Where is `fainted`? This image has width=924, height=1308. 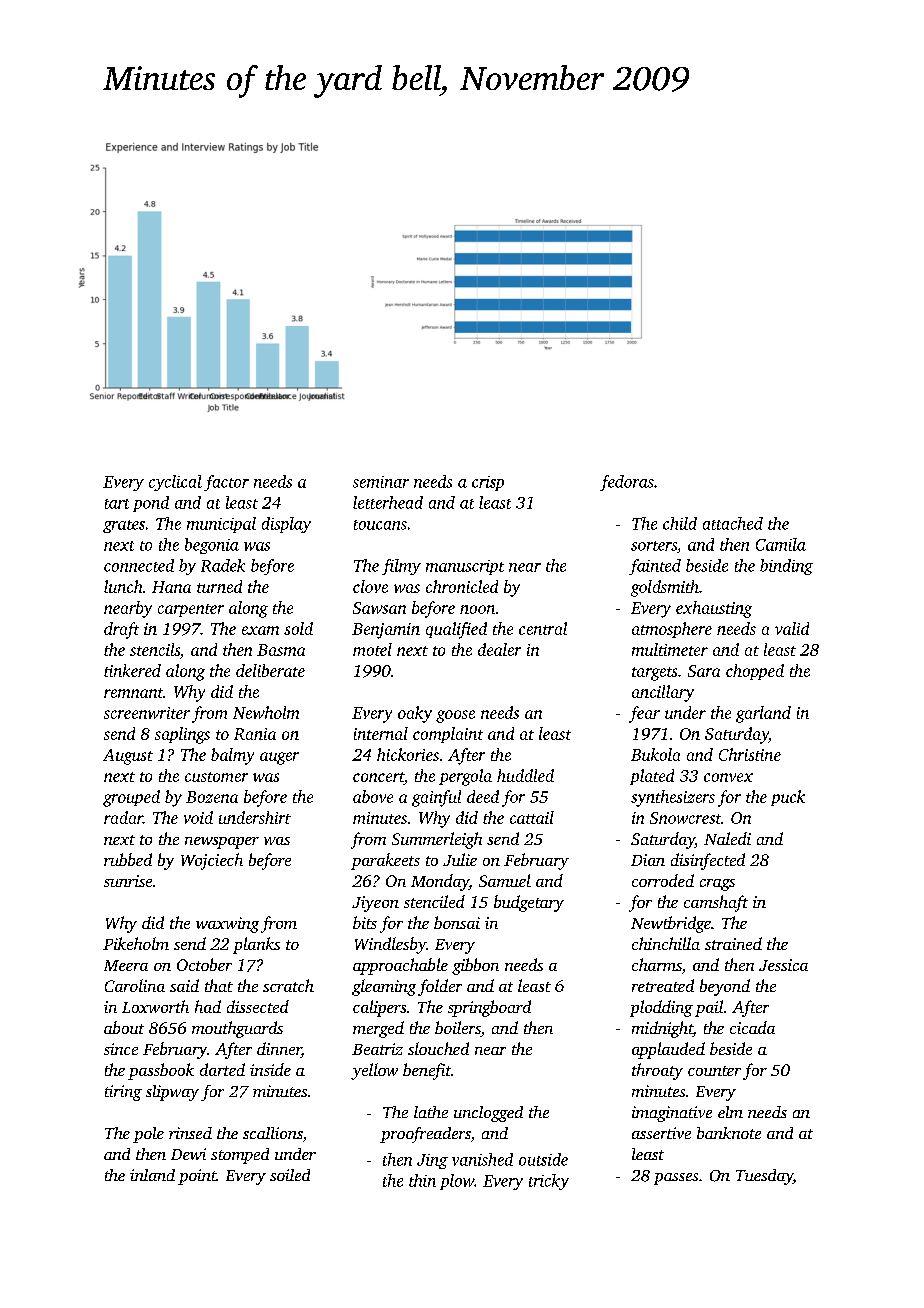
fainted is located at coordinates (655, 567).
